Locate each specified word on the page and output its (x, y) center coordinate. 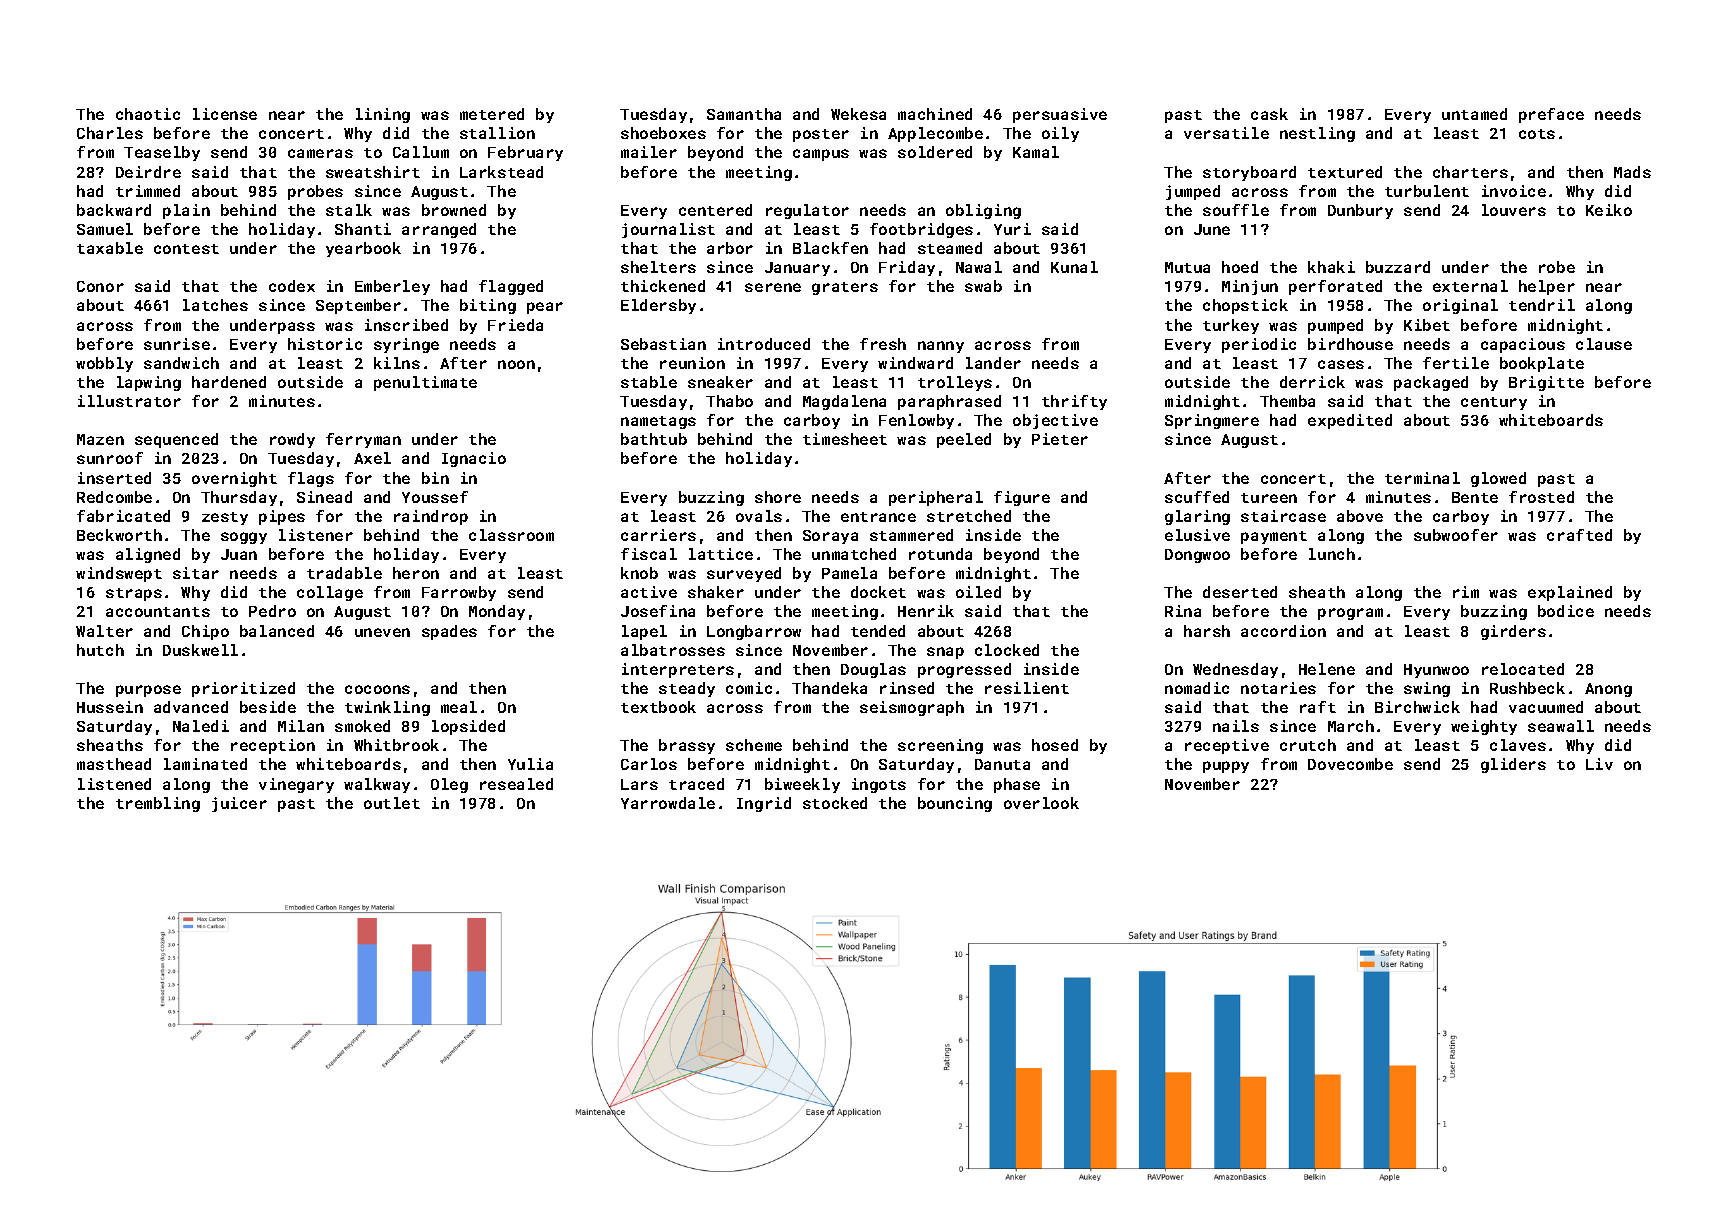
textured (1345, 172)
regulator (807, 211)
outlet (392, 803)
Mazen (100, 439)
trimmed (148, 191)
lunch (1332, 554)
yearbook (363, 249)
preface (1551, 115)
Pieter (1060, 439)
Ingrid (764, 804)
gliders (1513, 765)
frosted (1541, 497)
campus (821, 155)
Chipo (205, 632)
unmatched (854, 554)
